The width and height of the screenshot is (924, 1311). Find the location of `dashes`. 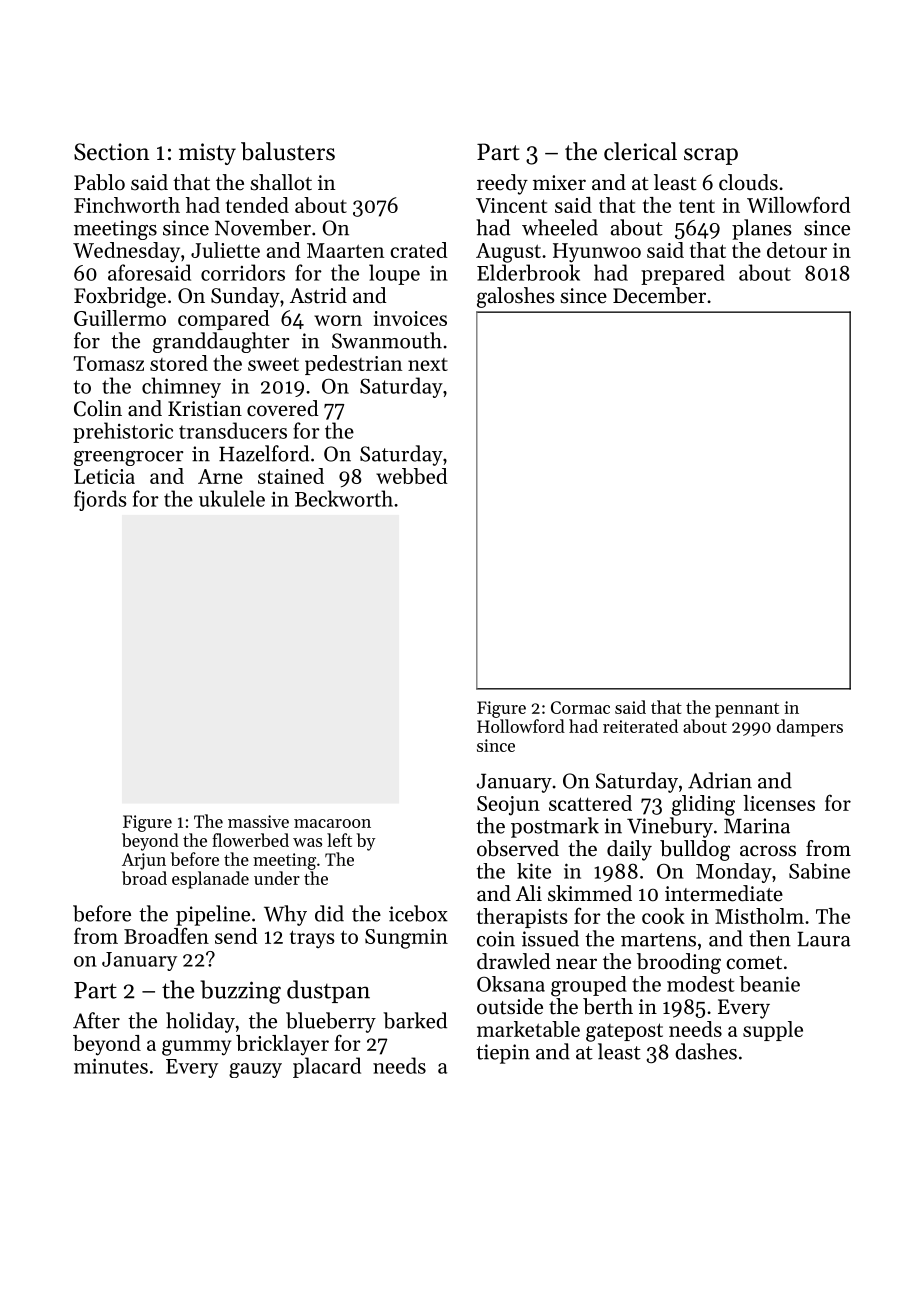

dashes is located at coordinates (706, 1051).
